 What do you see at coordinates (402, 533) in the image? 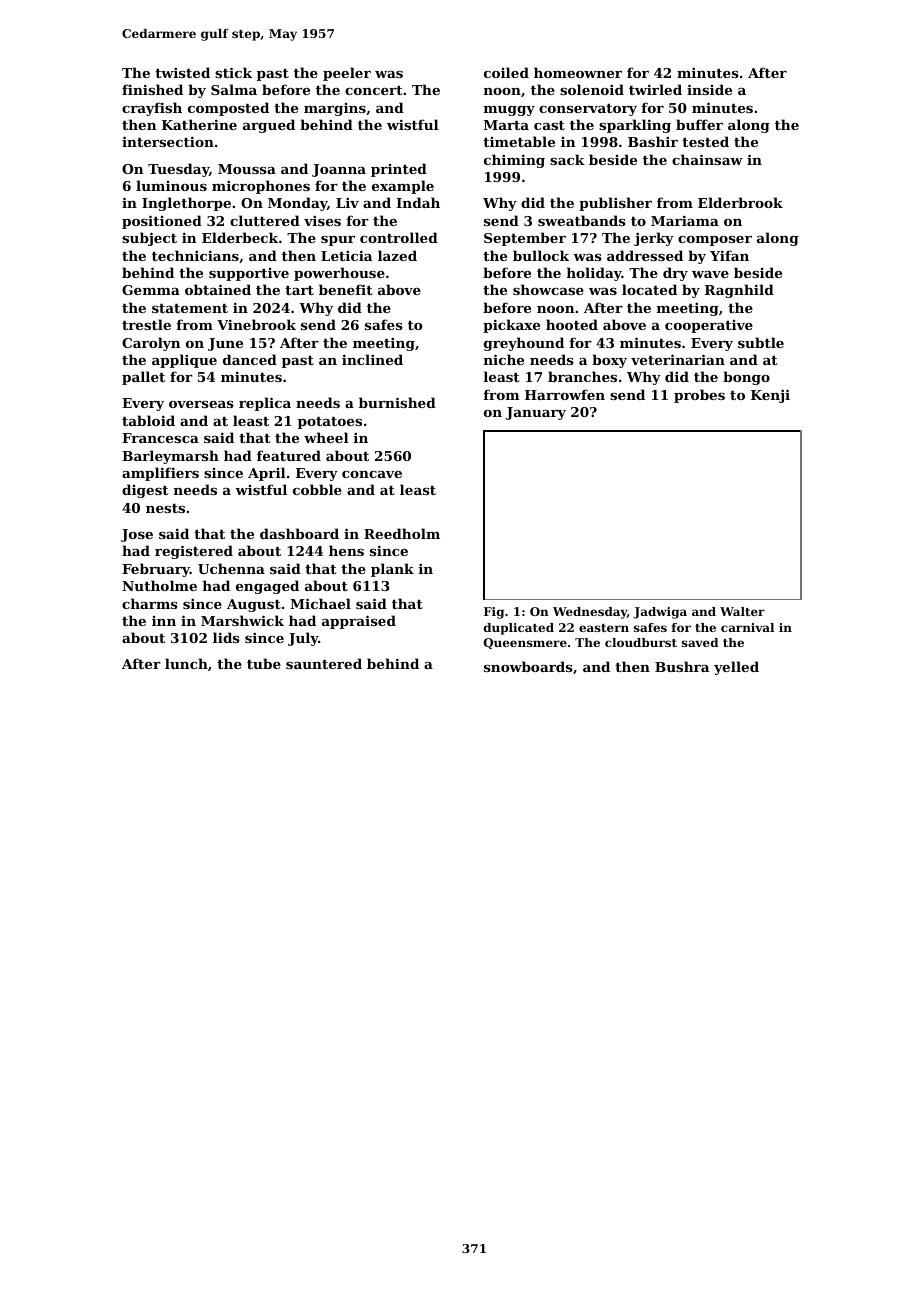
I see `Reedholm` at bounding box center [402, 533].
